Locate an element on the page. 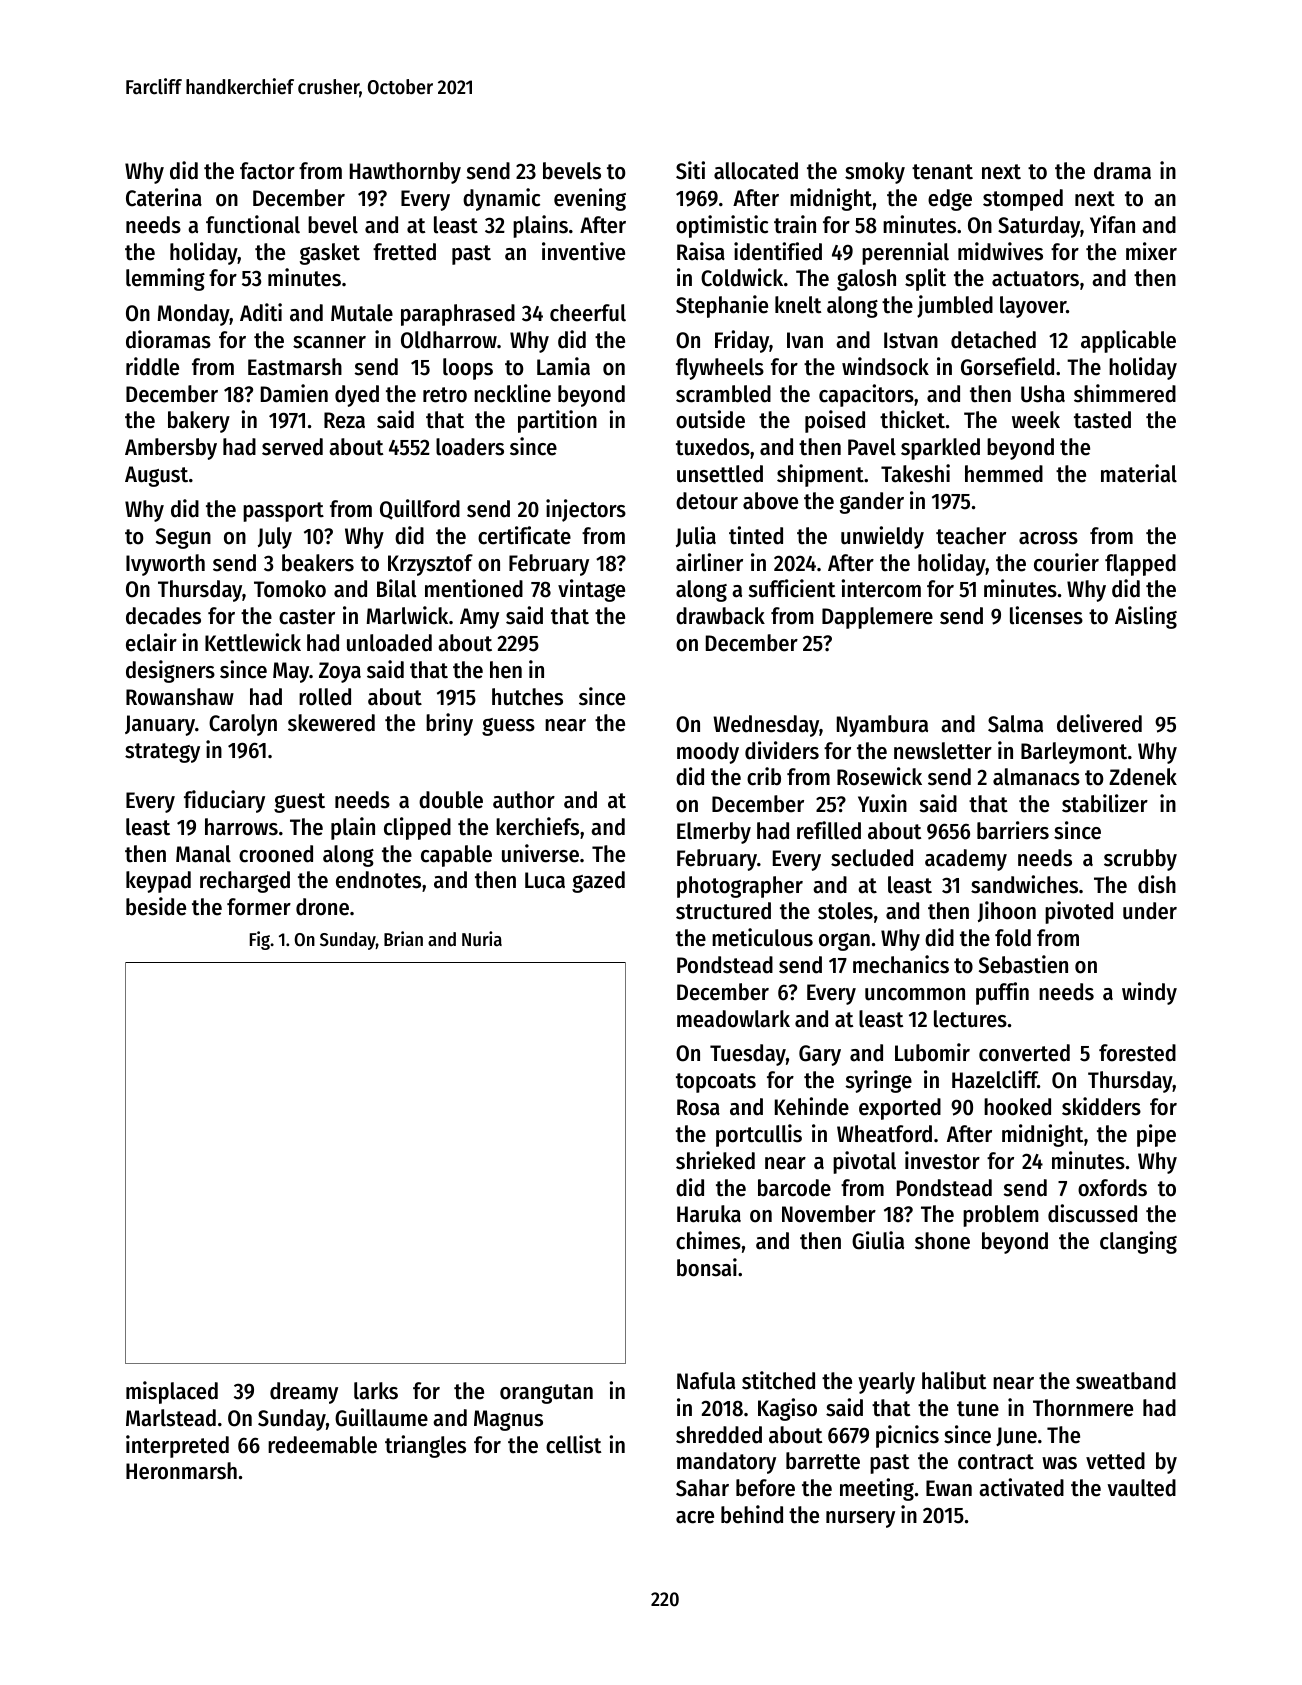  Ewan is located at coordinates (949, 1488).
